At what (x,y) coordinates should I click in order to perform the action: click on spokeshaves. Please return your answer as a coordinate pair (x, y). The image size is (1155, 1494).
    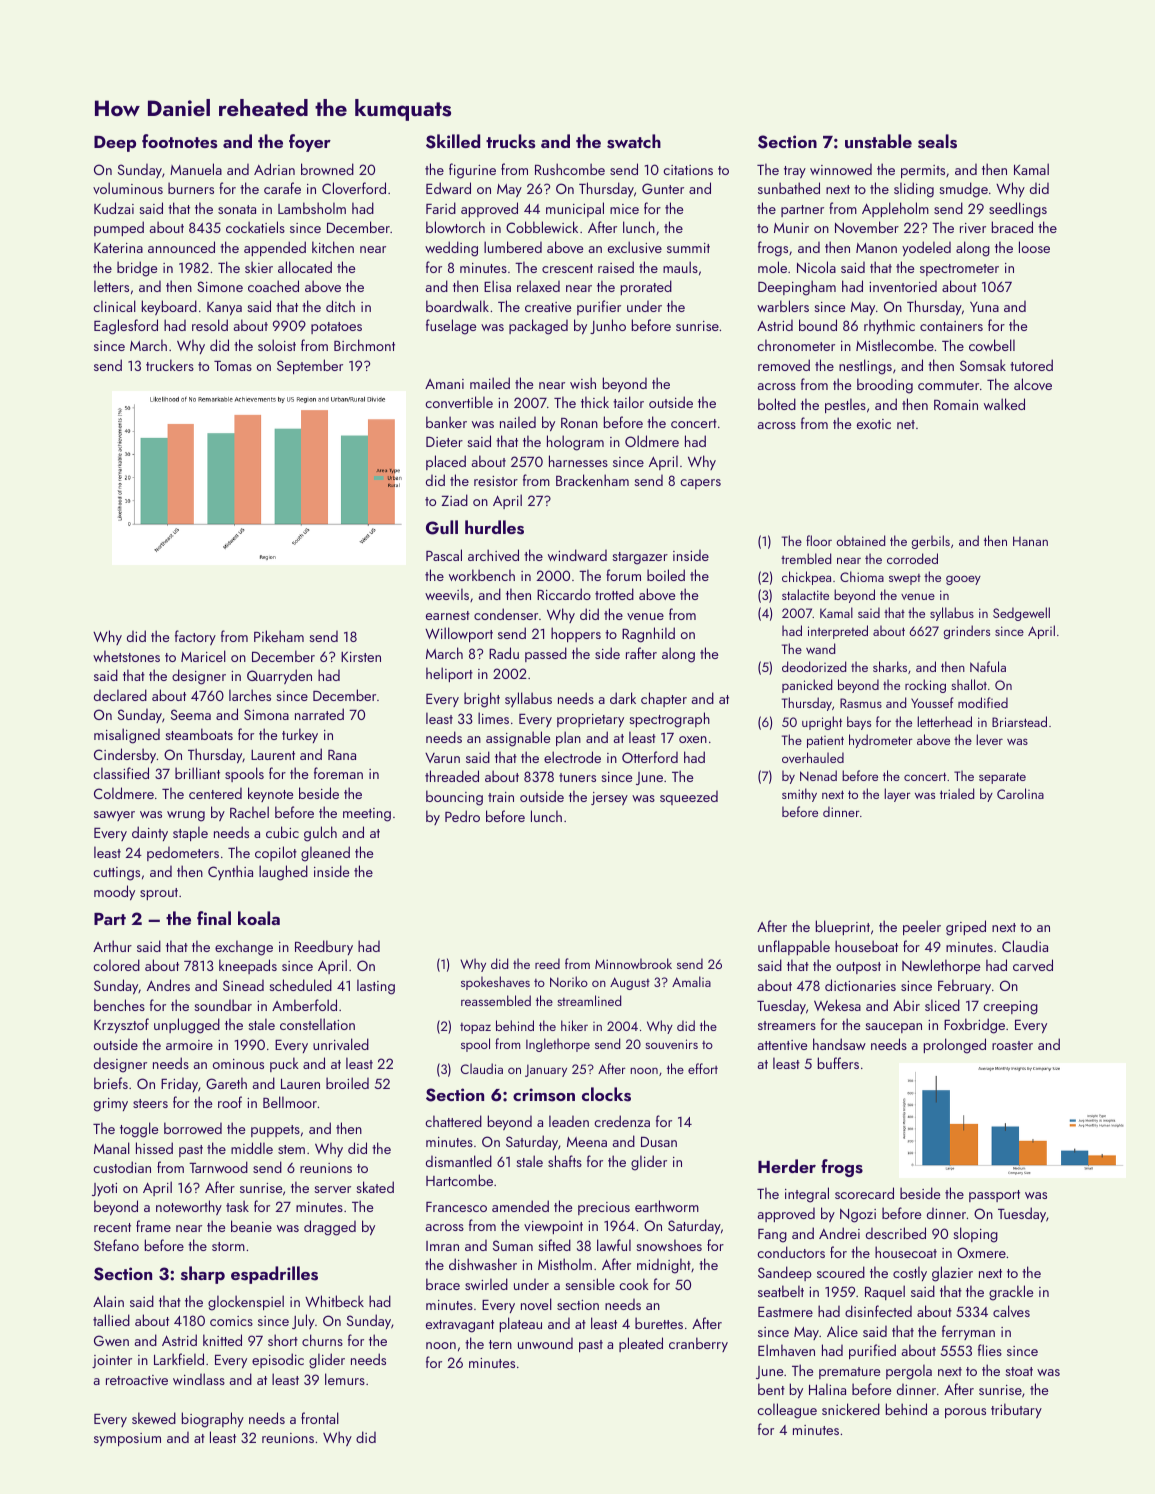
    Looking at the image, I should click on (495, 983).
